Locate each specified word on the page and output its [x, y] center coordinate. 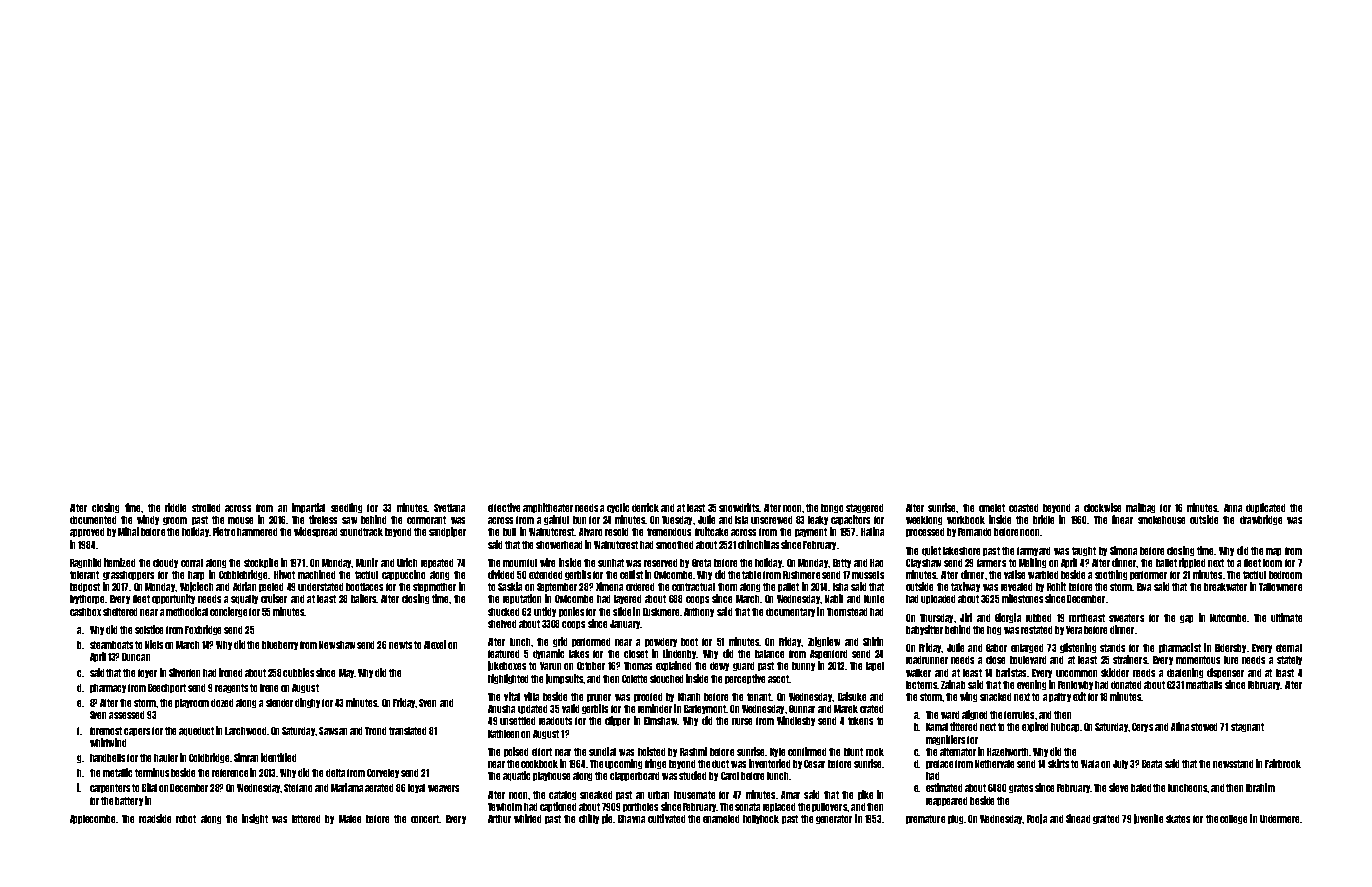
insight [255, 819]
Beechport [167, 688]
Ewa [1144, 587]
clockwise [1102, 507]
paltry [1060, 697]
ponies [571, 612]
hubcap [1065, 727]
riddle [175, 507]
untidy [545, 612]
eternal [1289, 648]
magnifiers [945, 740]
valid [570, 708]
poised [516, 752]
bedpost [85, 587]
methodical [187, 611]
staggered [864, 508]
